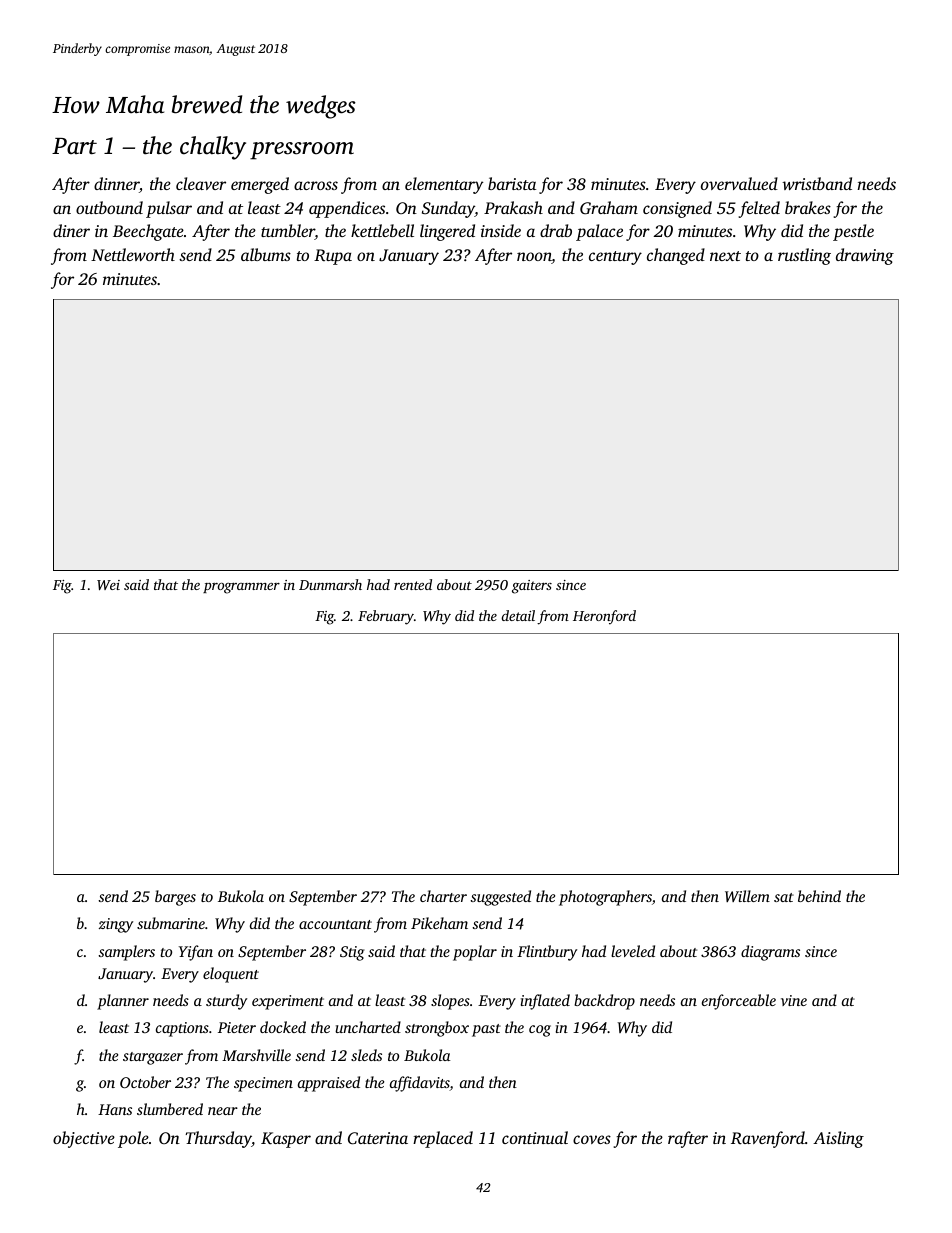 This document has height=1233, width=952. I want to click on slumbered, so click(170, 1109).
